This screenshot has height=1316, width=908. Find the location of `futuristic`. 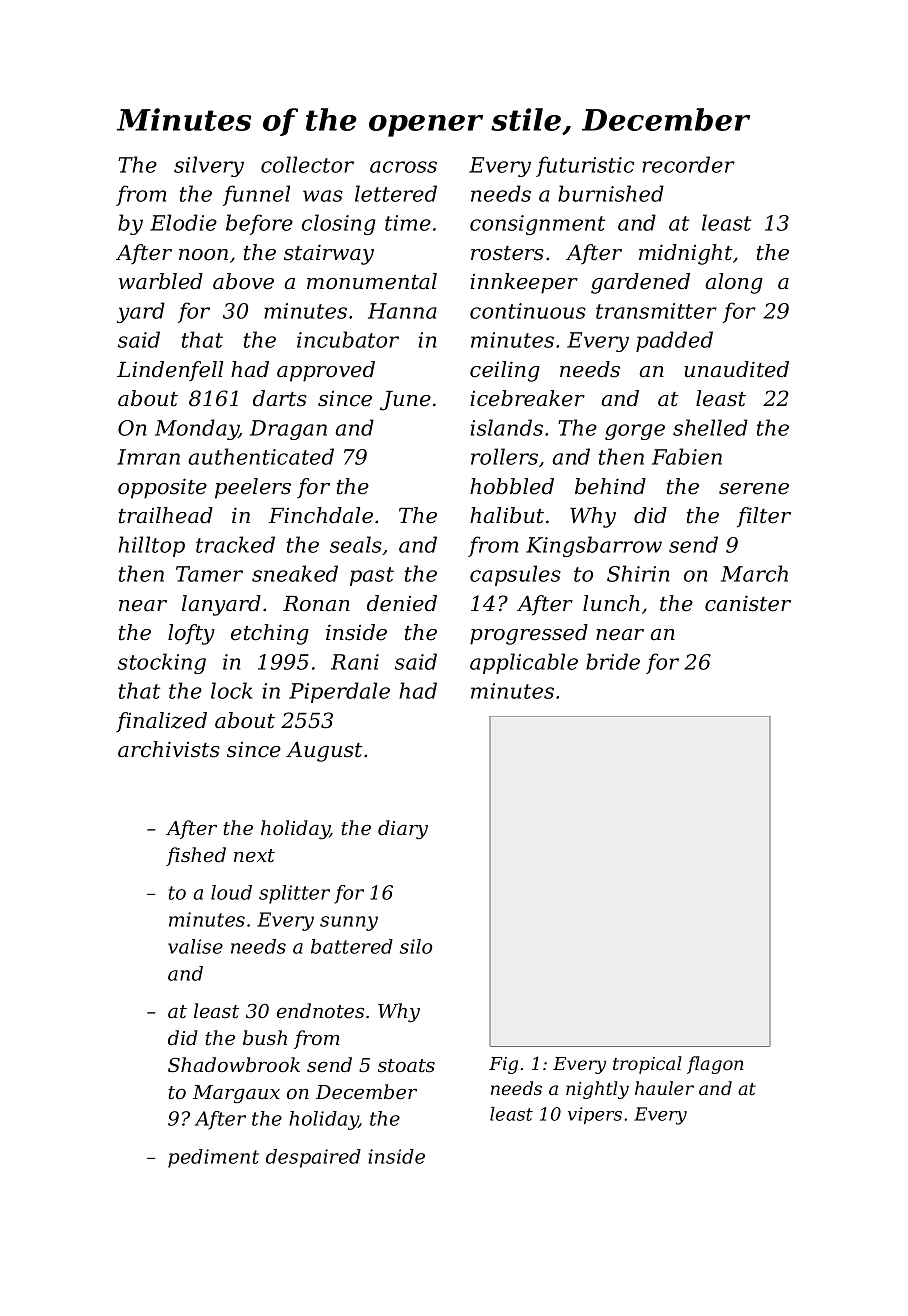

futuristic is located at coordinates (585, 166).
